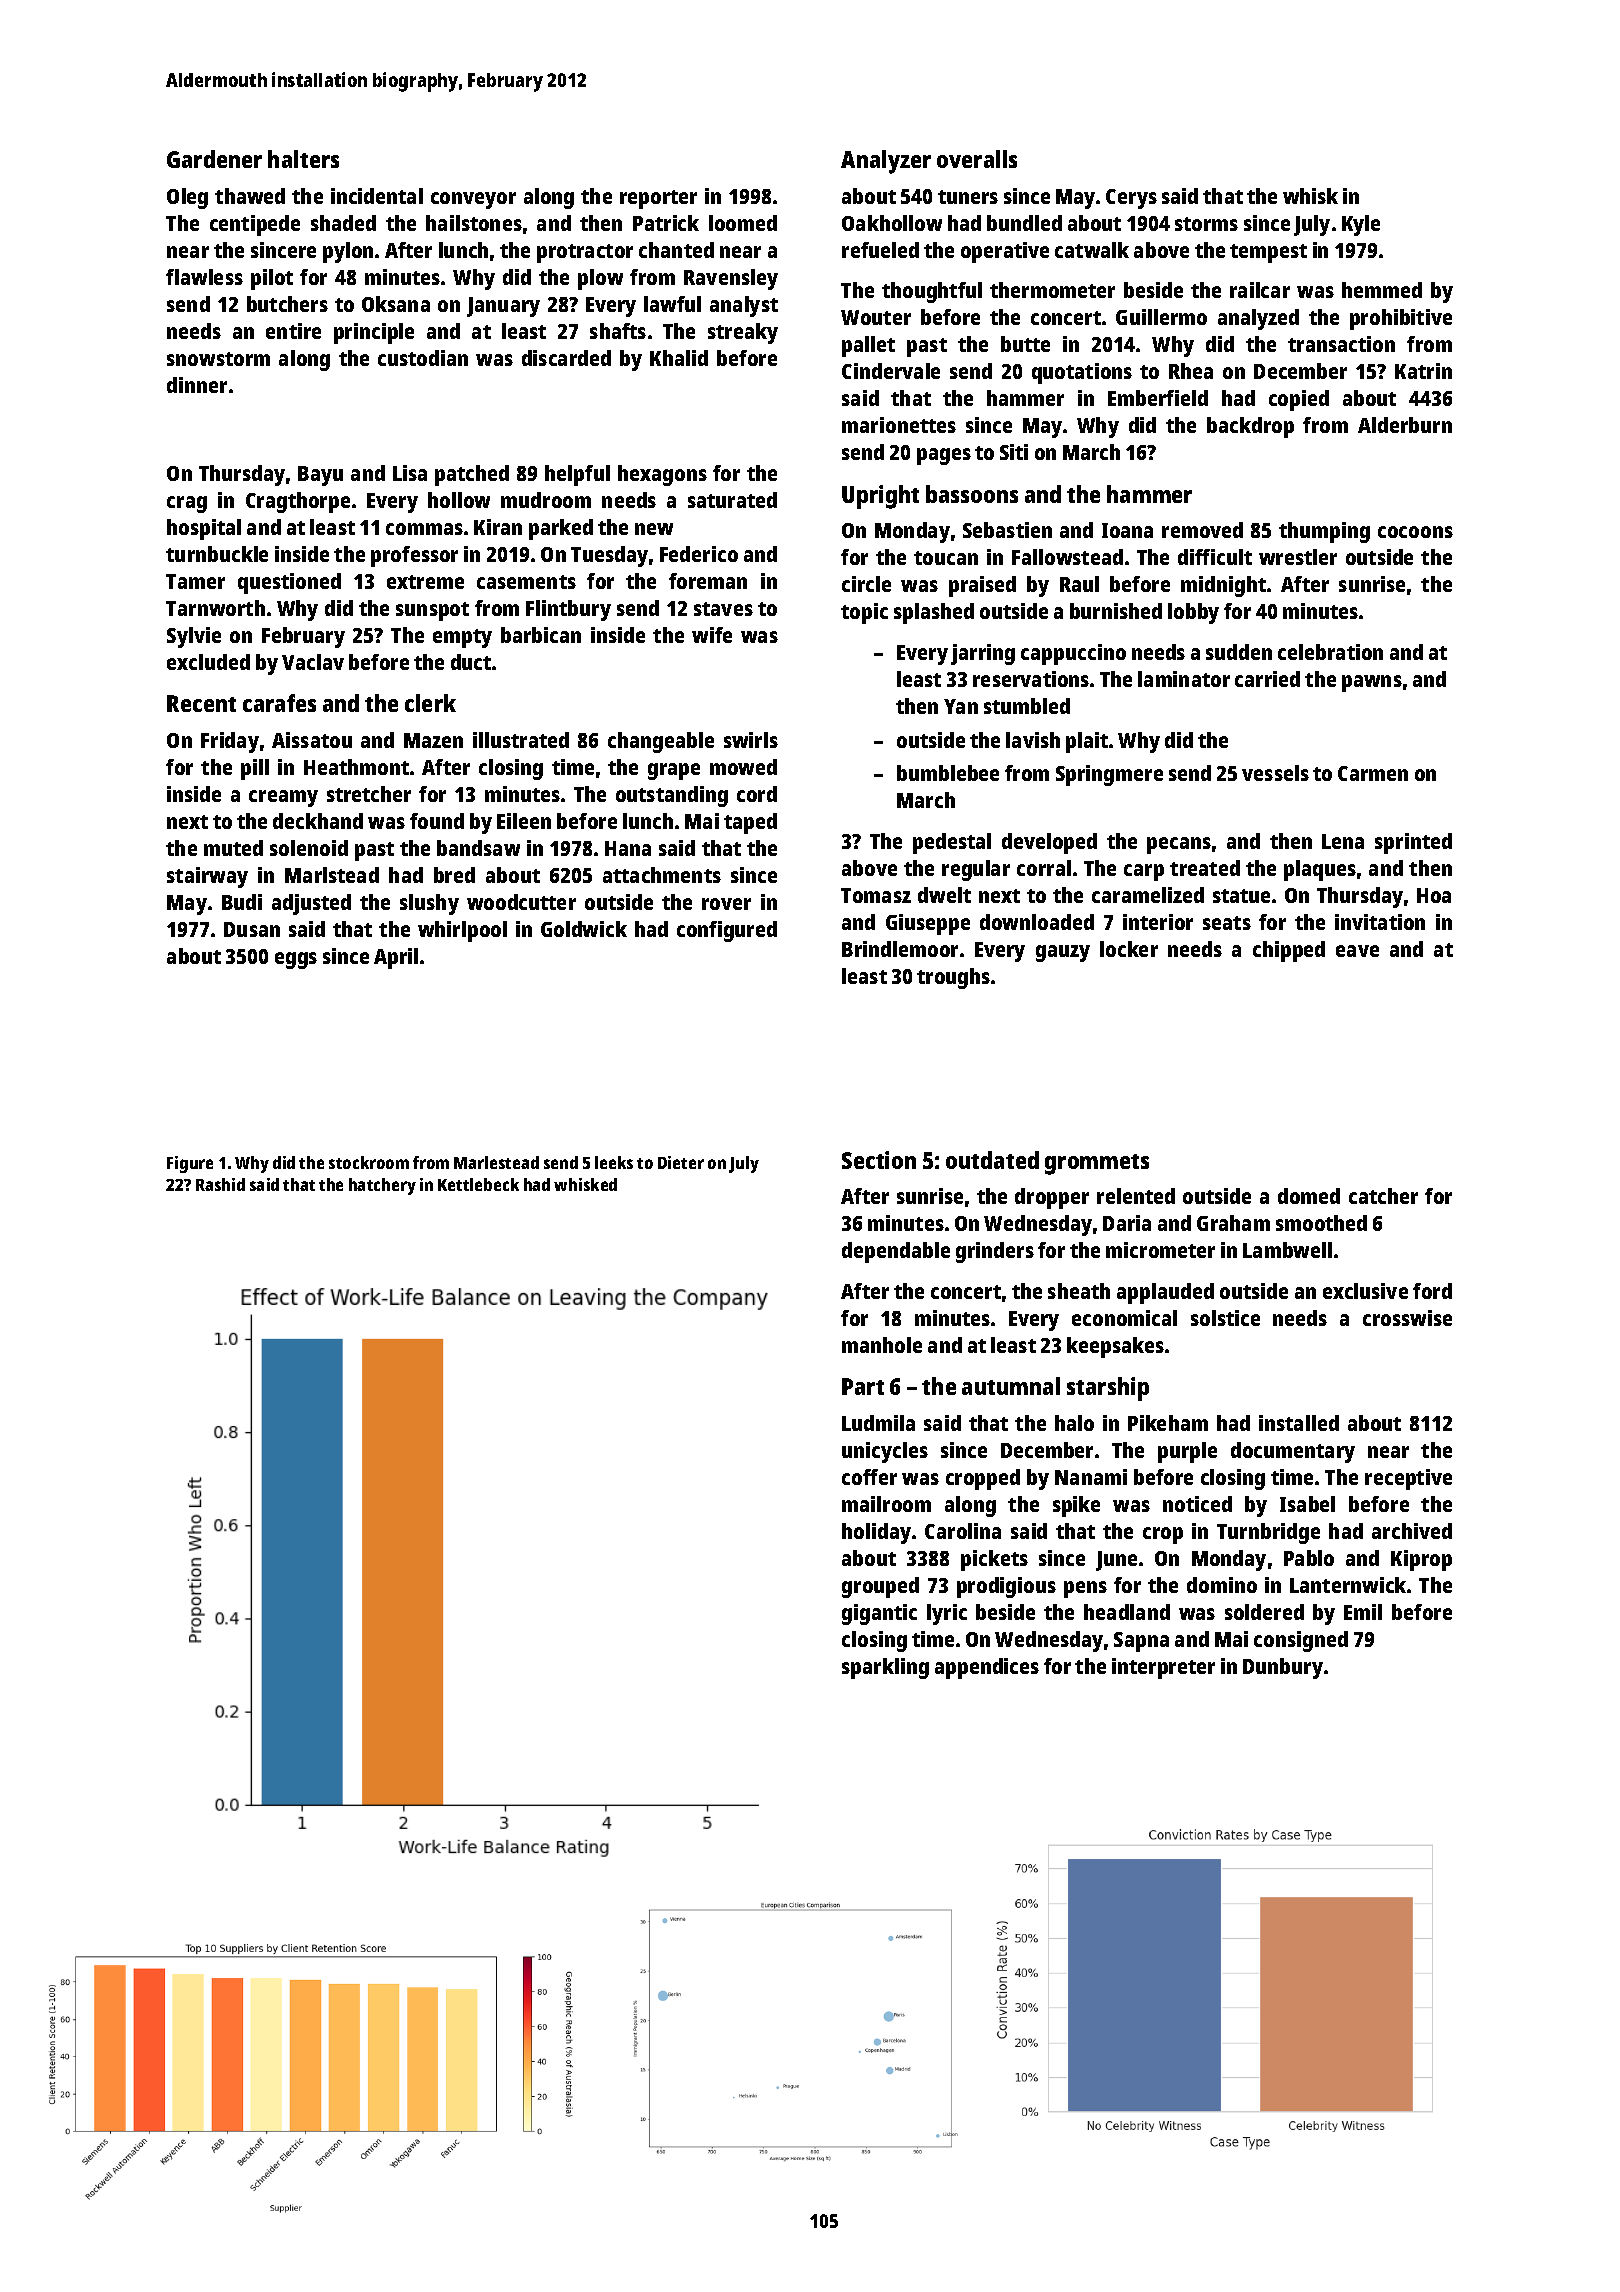  Describe the element at coordinates (1382, 290) in the document. I see `hemmed` at that location.
